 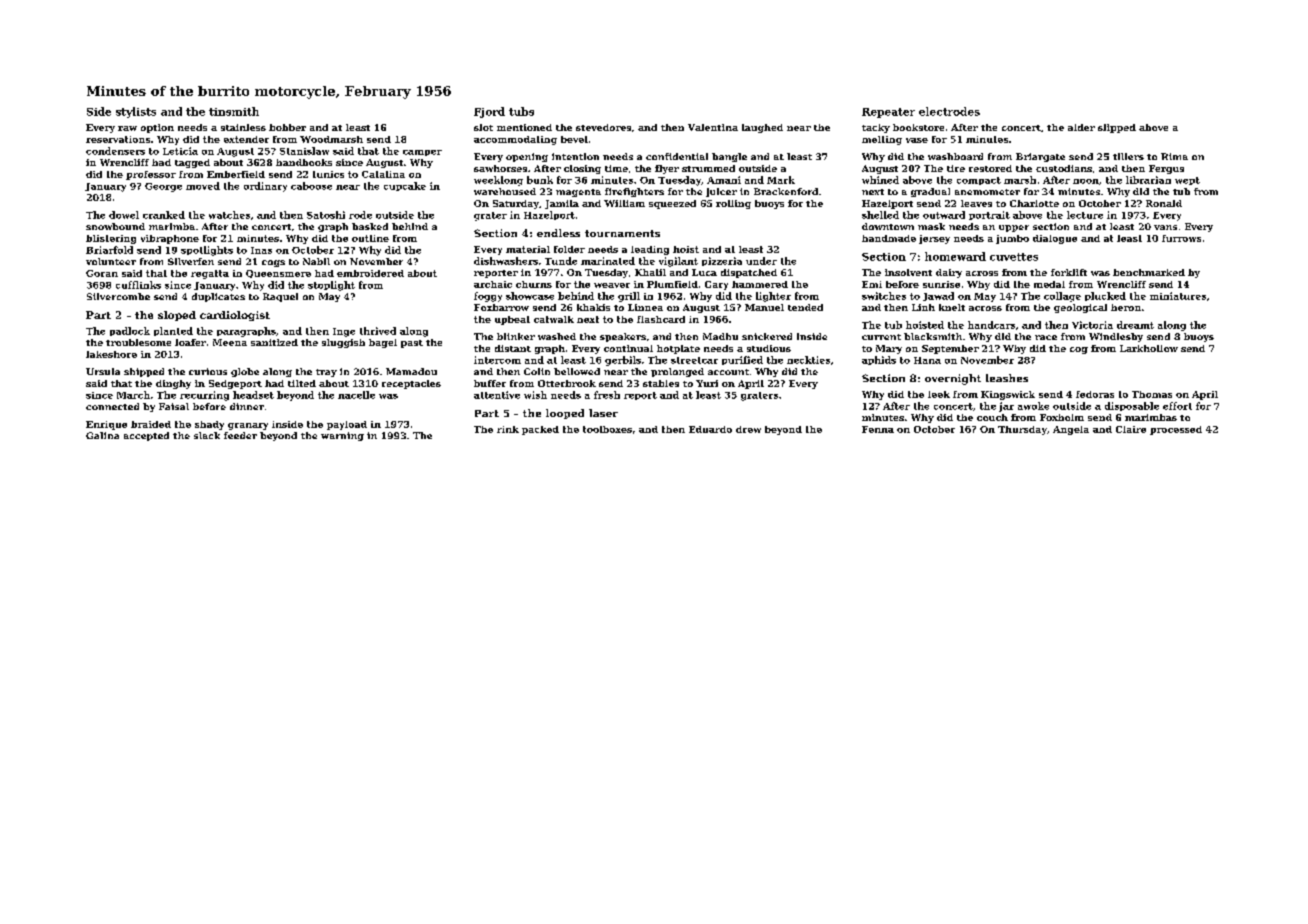 I want to click on sluggish, so click(x=343, y=343).
